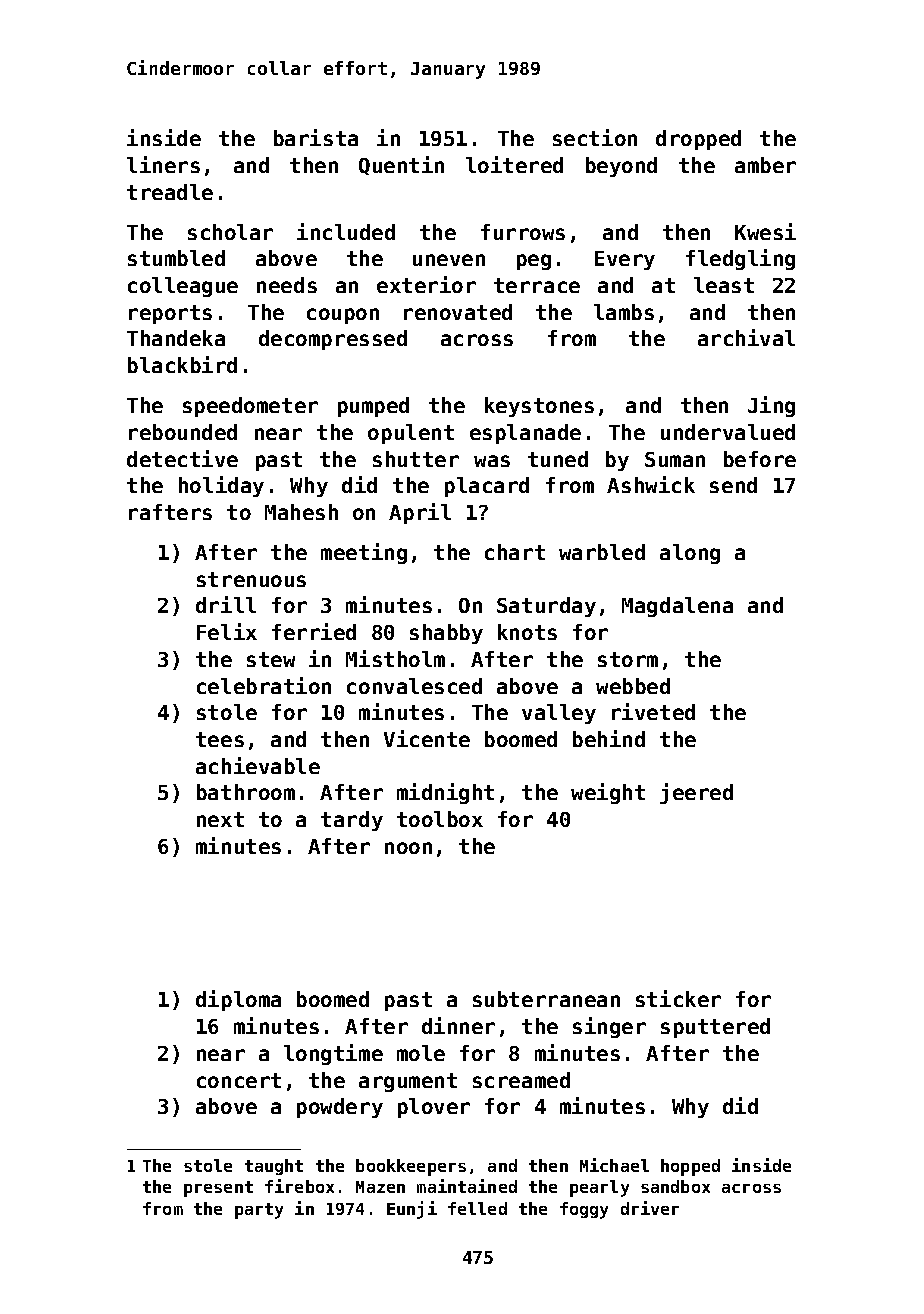 Image resolution: width=924 pixels, height=1314 pixels. What do you see at coordinates (364, 553) in the screenshot?
I see `meeting` at bounding box center [364, 553].
